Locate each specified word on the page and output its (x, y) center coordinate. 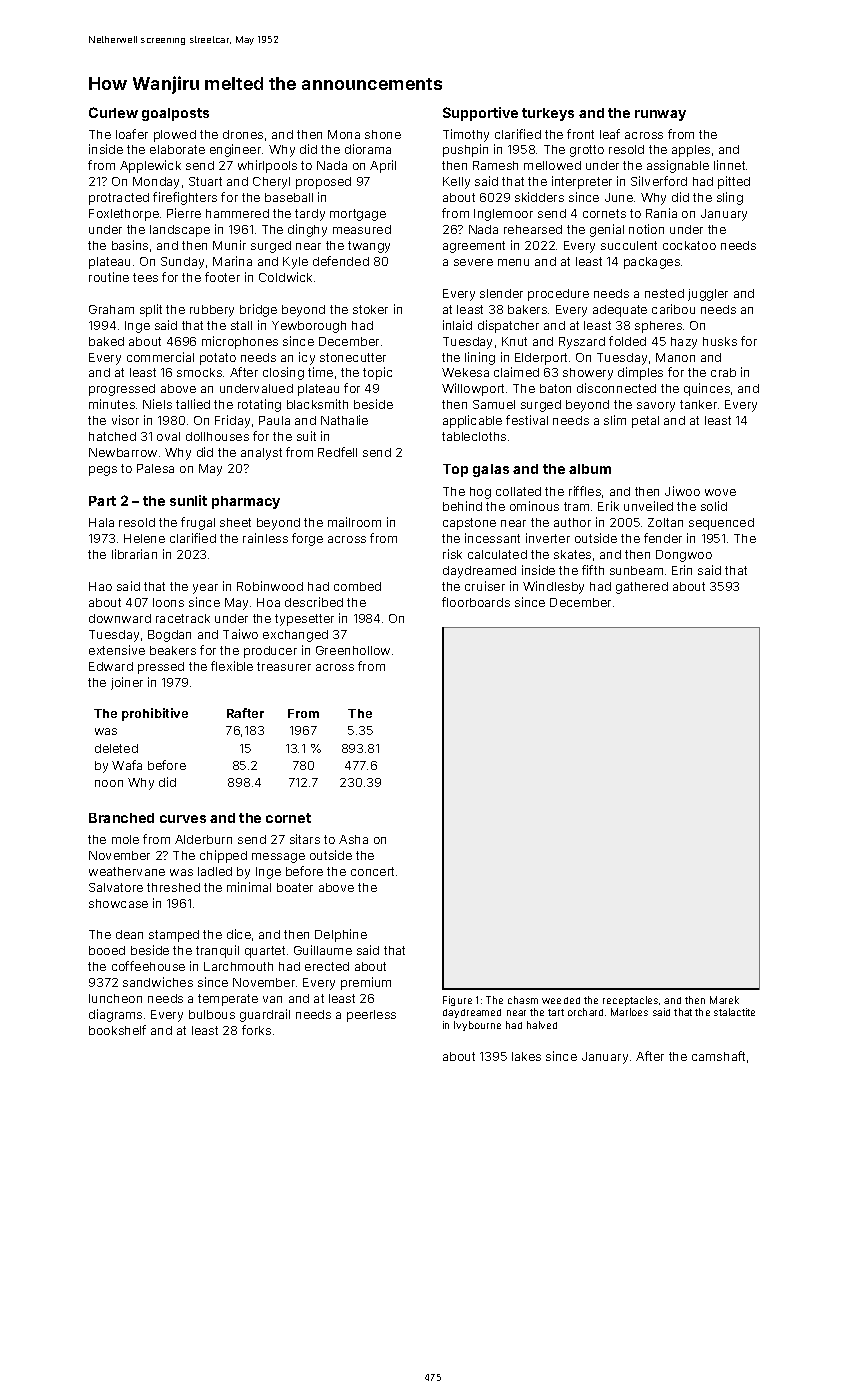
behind (462, 506)
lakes (526, 1056)
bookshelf (117, 1030)
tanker (698, 404)
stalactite (734, 1012)
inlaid (457, 325)
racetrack (183, 618)
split (151, 310)
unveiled (648, 506)
